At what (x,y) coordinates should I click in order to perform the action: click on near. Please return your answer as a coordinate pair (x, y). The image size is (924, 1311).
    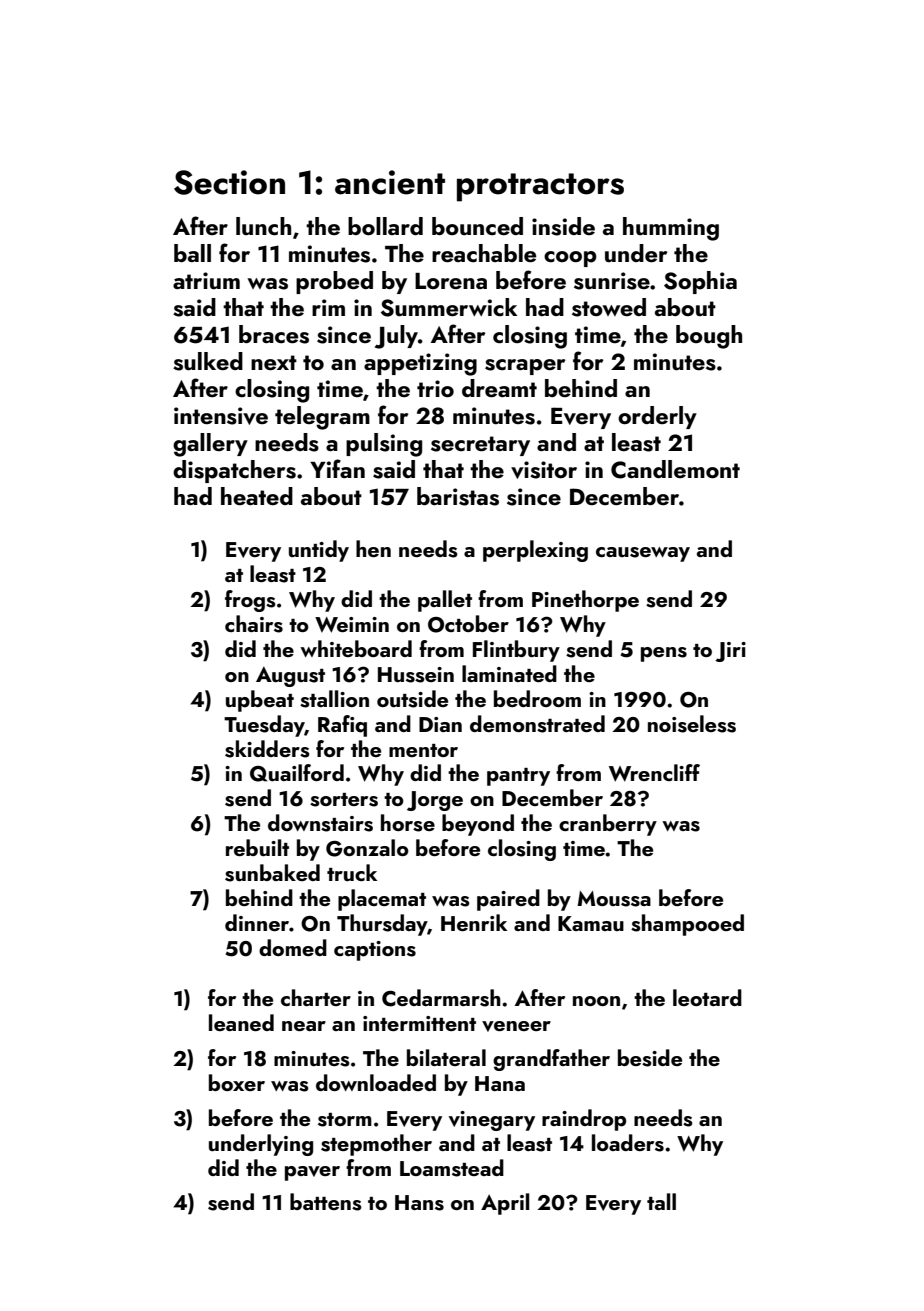
    Looking at the image, I should click on (304, 1026).
